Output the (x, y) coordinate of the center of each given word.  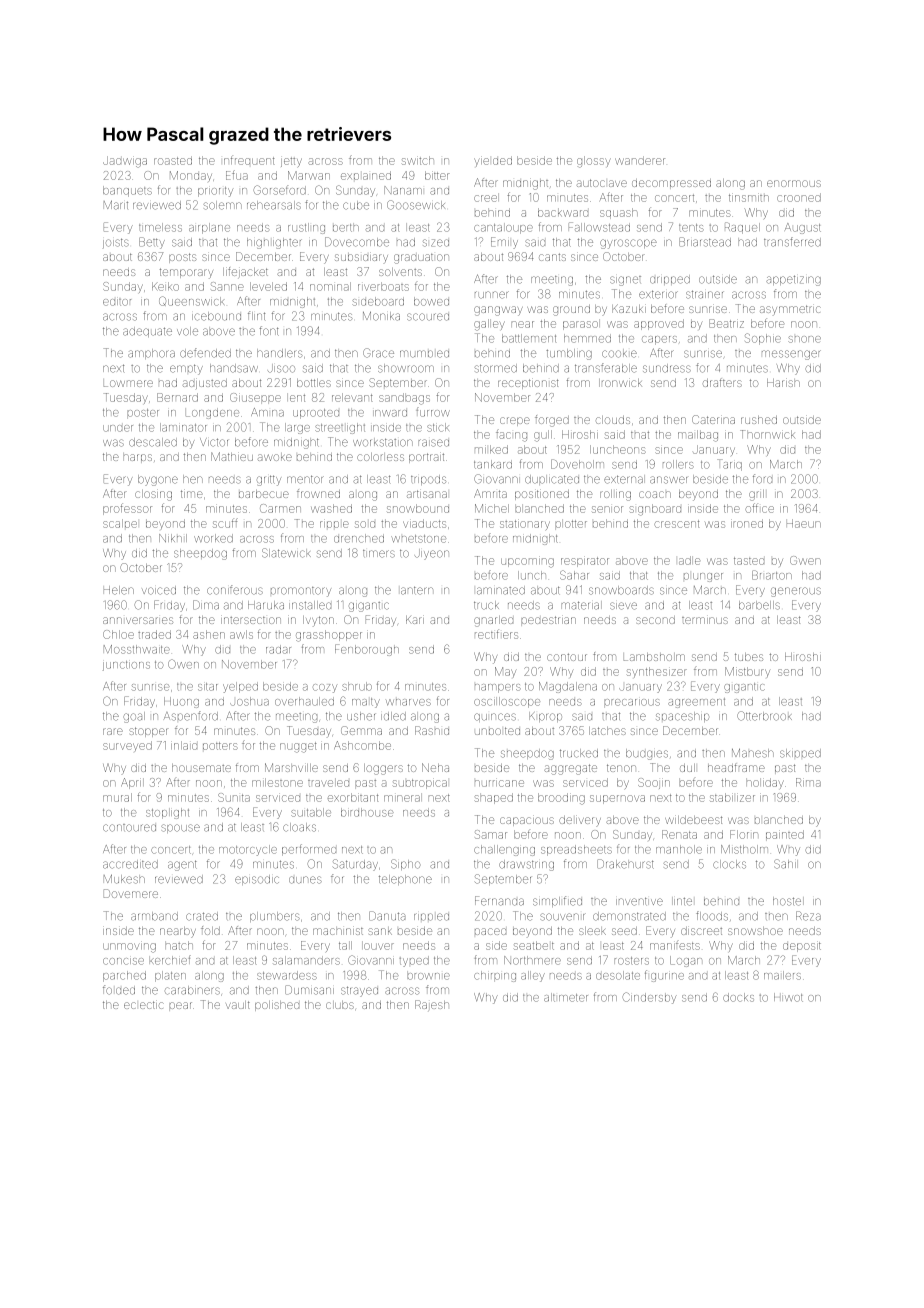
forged (552, 421)
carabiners (192, 990)
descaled (153, 442)
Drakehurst (625, 864)
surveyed (127, 746)
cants (552, 257)
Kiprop (545, 717)
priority (215, 192)
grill (756, 495)
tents (691, 228)
